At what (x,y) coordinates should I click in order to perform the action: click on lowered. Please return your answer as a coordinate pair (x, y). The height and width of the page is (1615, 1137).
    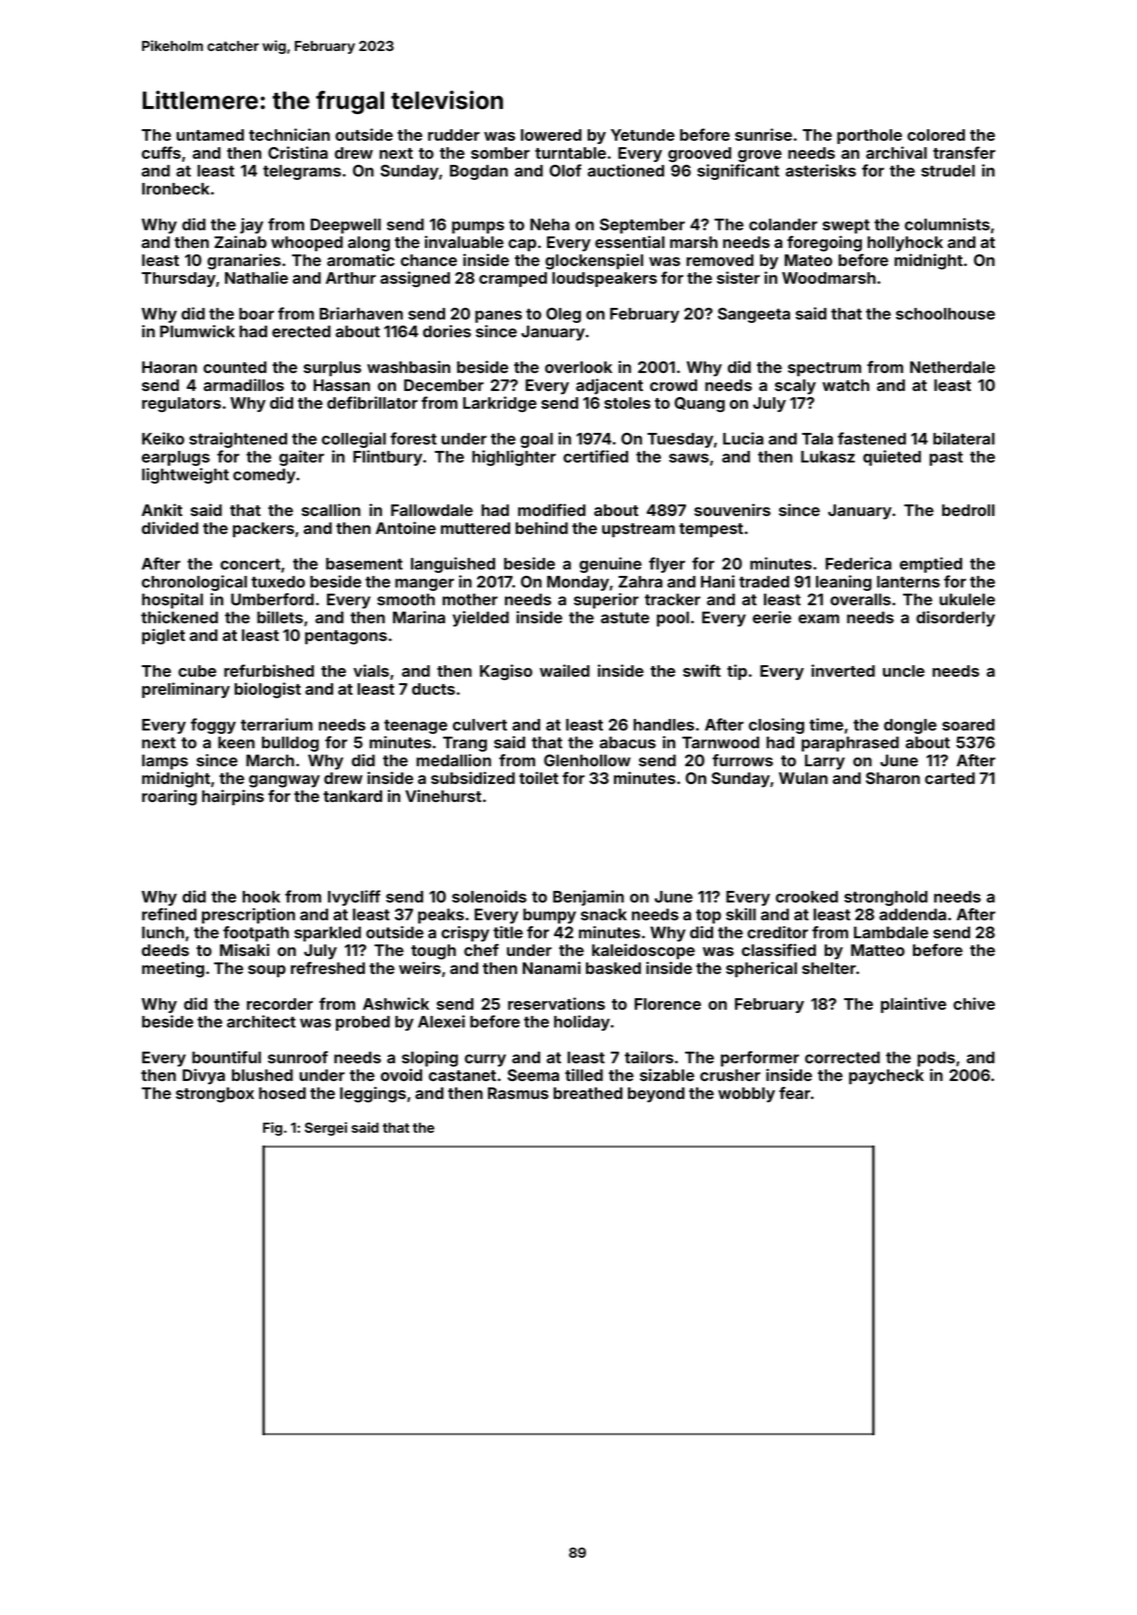
    Looking at the image, I should click on (551, 135).
